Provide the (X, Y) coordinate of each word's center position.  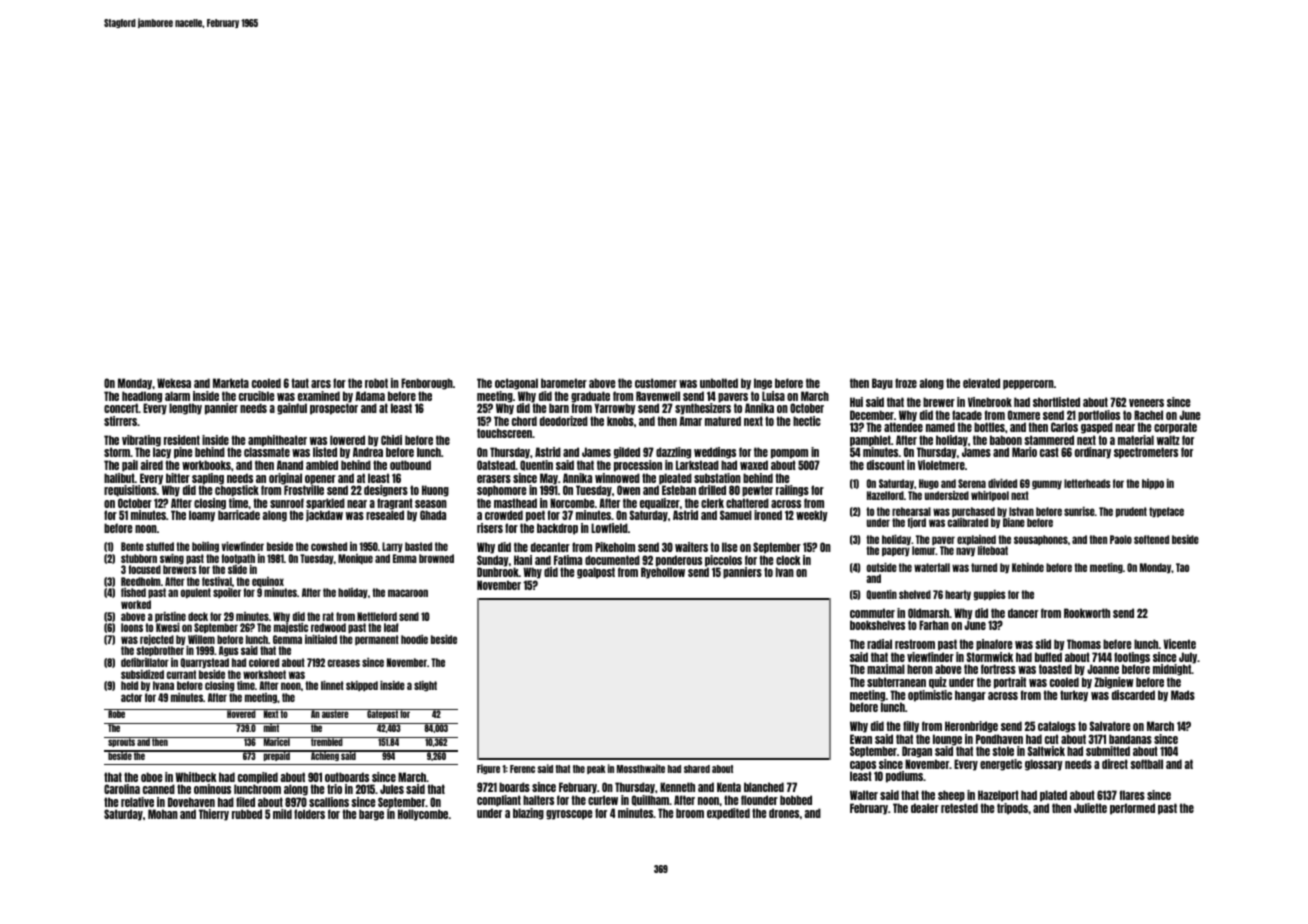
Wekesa (174, 383)
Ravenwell (658, 396)
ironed (768, 515)
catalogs (1057, 727)
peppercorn (1028, 385)
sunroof (287, 503)
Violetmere (941, 465)
